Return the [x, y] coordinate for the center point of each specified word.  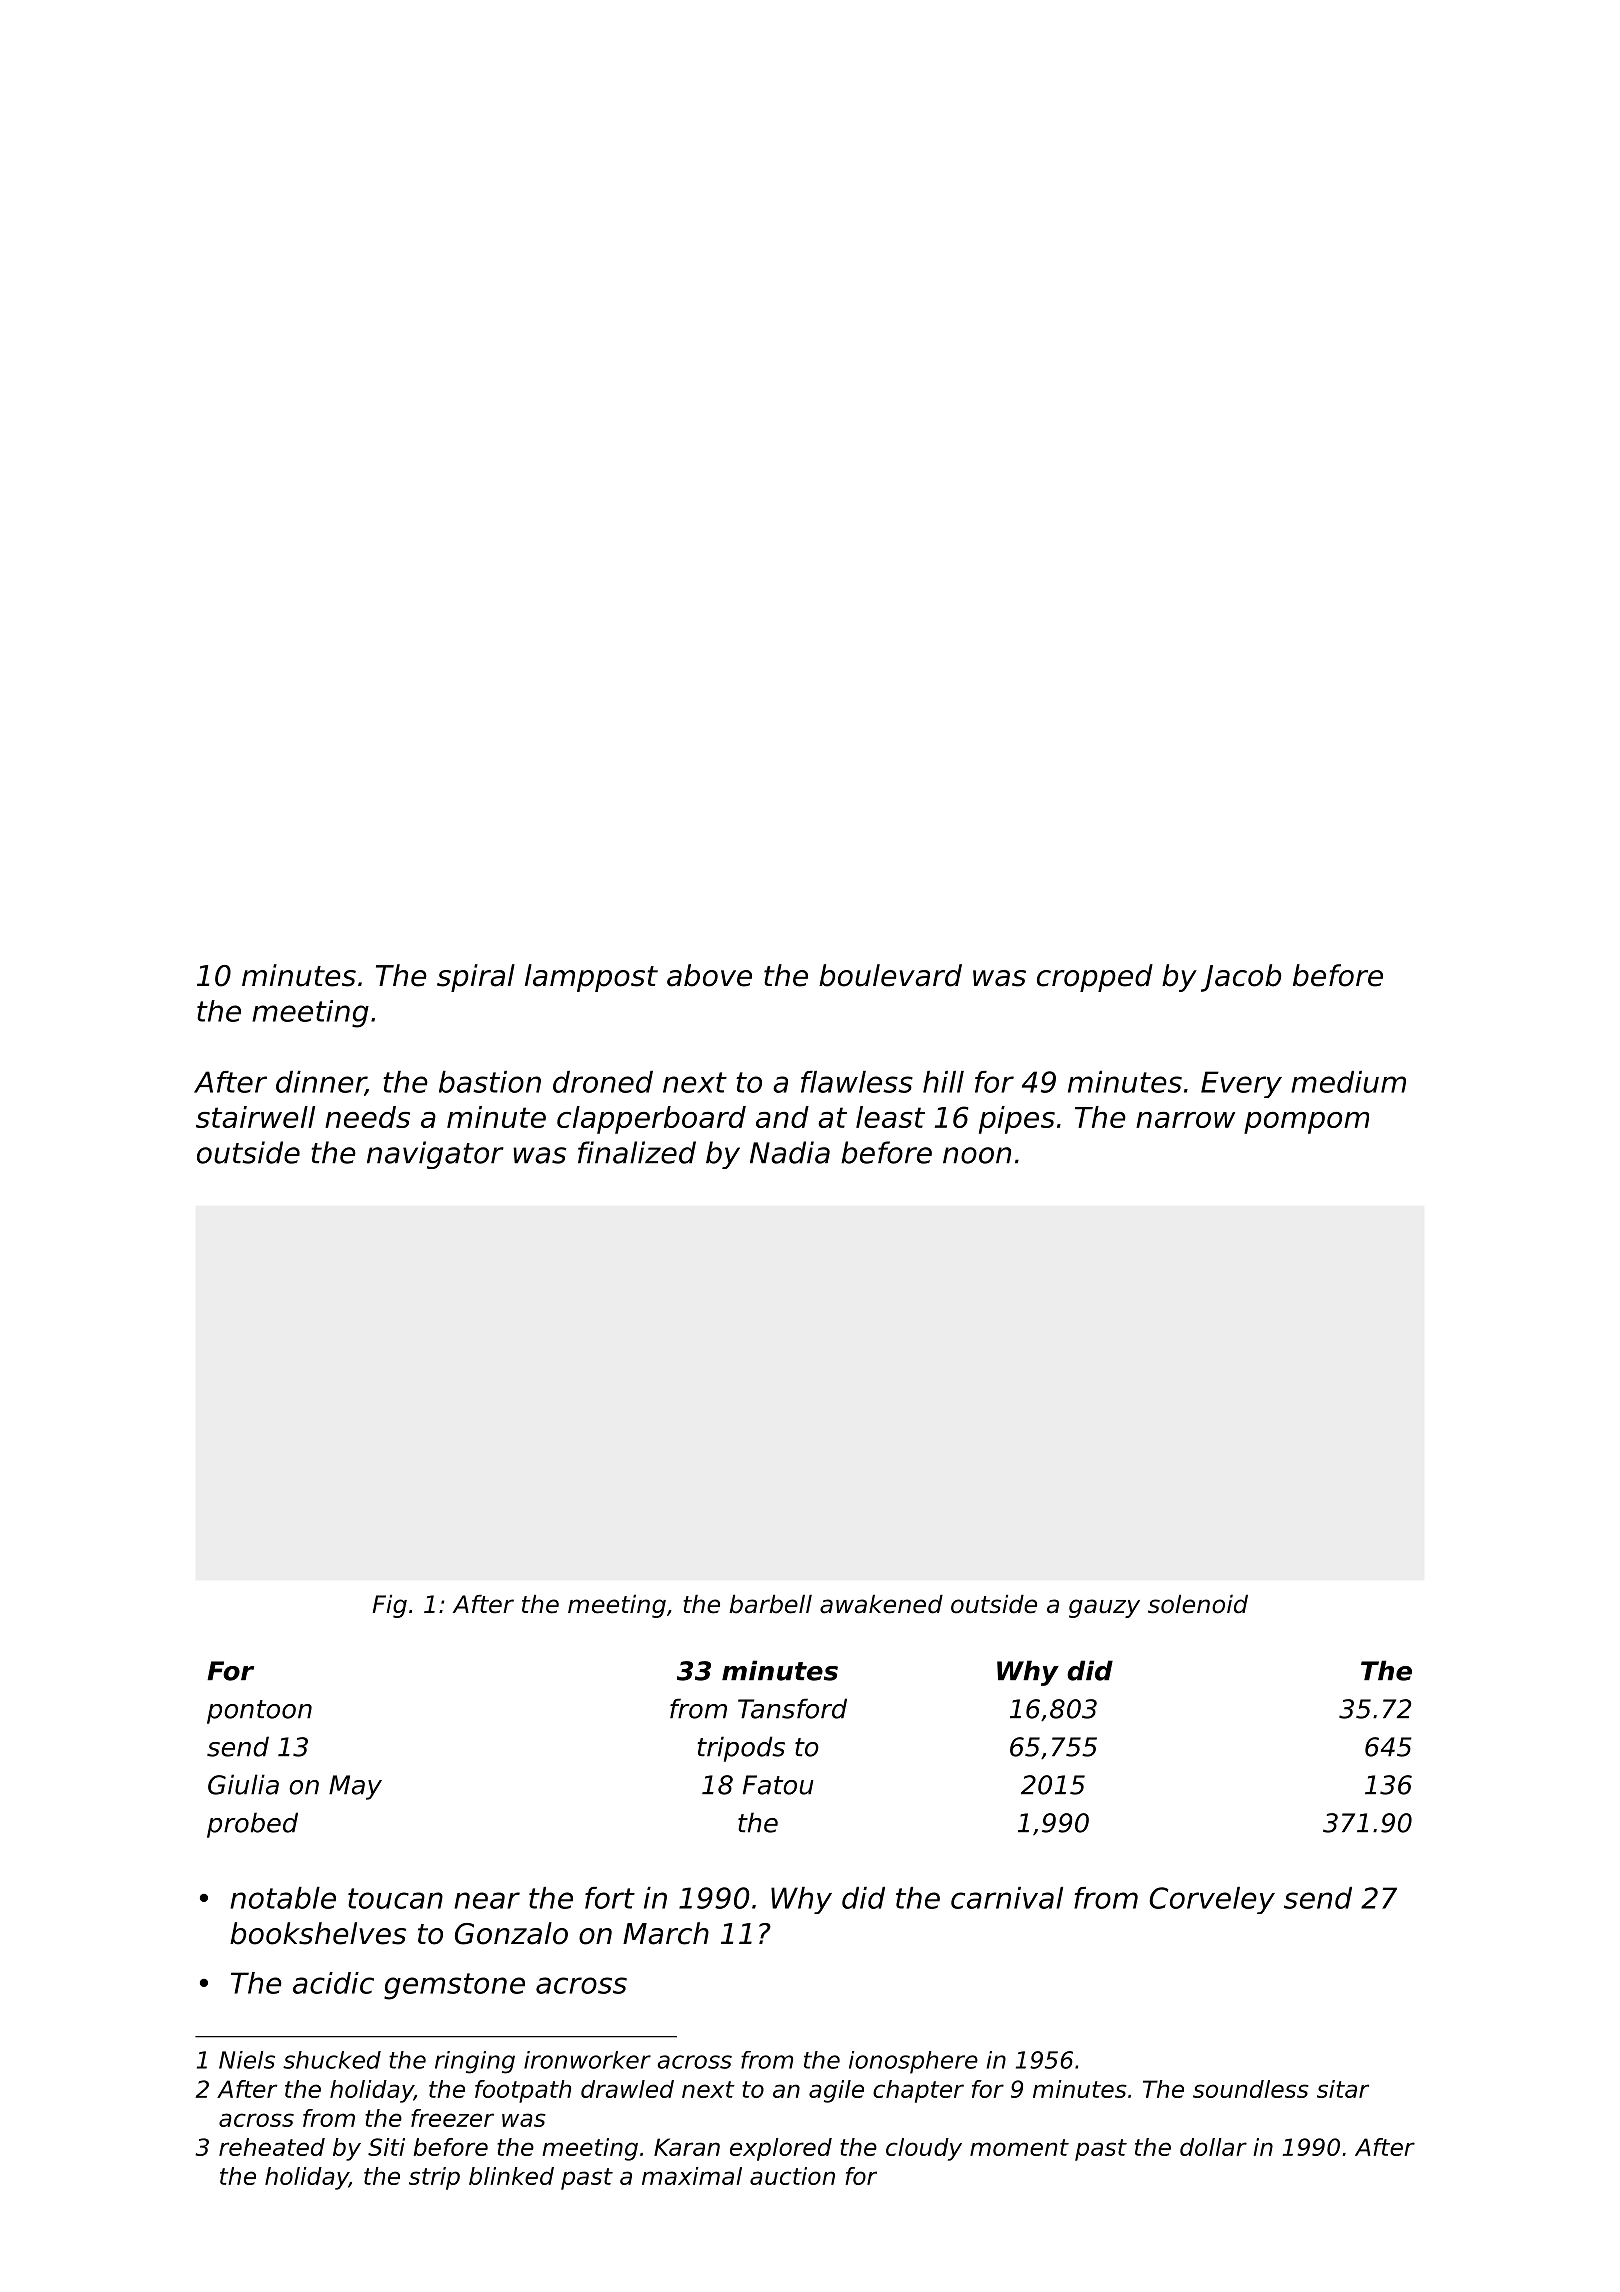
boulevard [890, 975]
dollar [1213, 2147]
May [355, 1787]
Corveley [1212, 1900]
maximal [692, 2176]
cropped [1095, 978]
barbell [770, 1604]
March [666, 1933]
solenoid [1198, 1604]
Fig [389, 1606]
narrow [1185, 1120]
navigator [435, 1155]
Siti [386, 2147]
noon [977, 1155]
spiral [476, 978]
